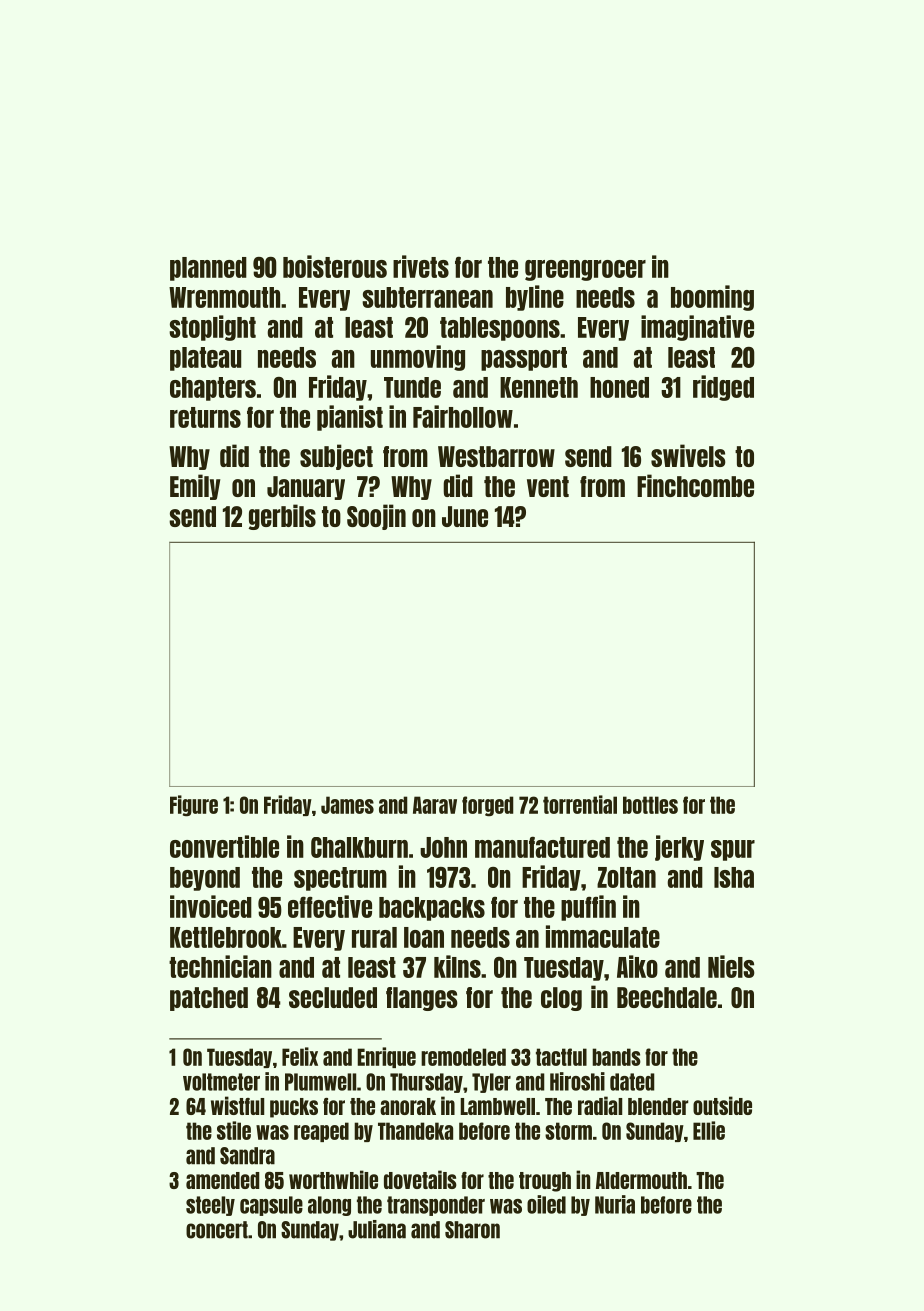 Image resolution: width=924 pixels, height=1311 pixels. Describe the element at coordinates (424, 937) in the image. I see `loan` at that location.
